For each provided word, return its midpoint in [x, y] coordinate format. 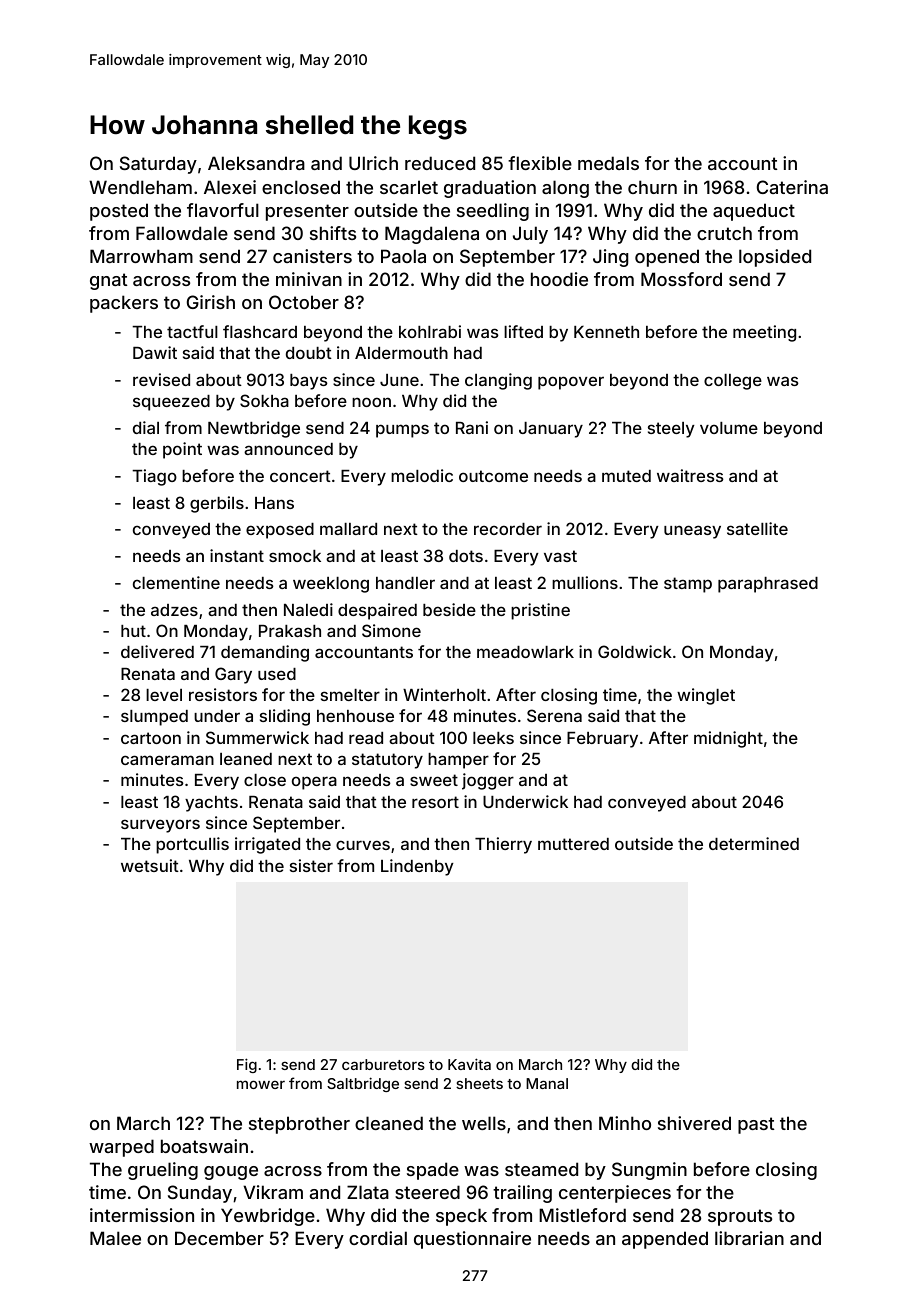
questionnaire [472, 1240]
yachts [211, 804]
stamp [688, 585]
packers [124, 304]
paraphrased [768, 585]
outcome [493, 476]
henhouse [355, 716]
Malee [115, 1238]
